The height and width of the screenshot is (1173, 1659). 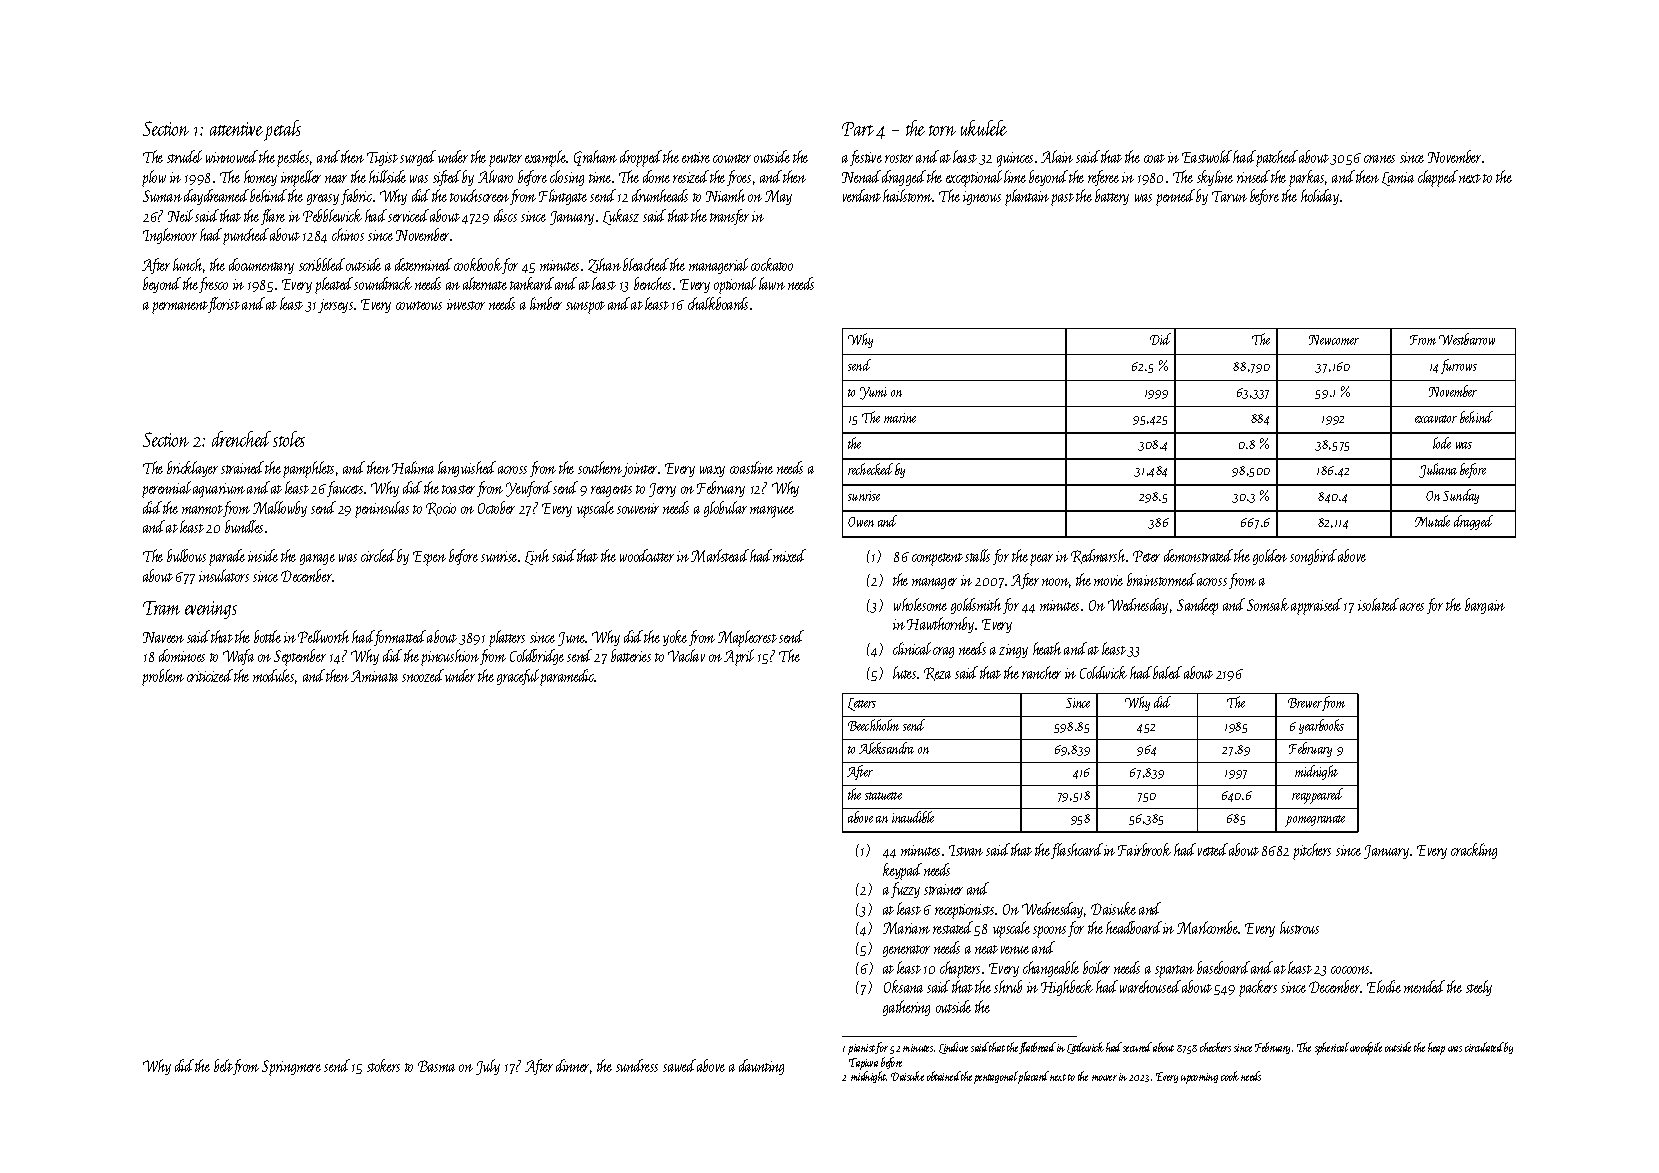 I want to click on July, so click(x=488, y=1067).
